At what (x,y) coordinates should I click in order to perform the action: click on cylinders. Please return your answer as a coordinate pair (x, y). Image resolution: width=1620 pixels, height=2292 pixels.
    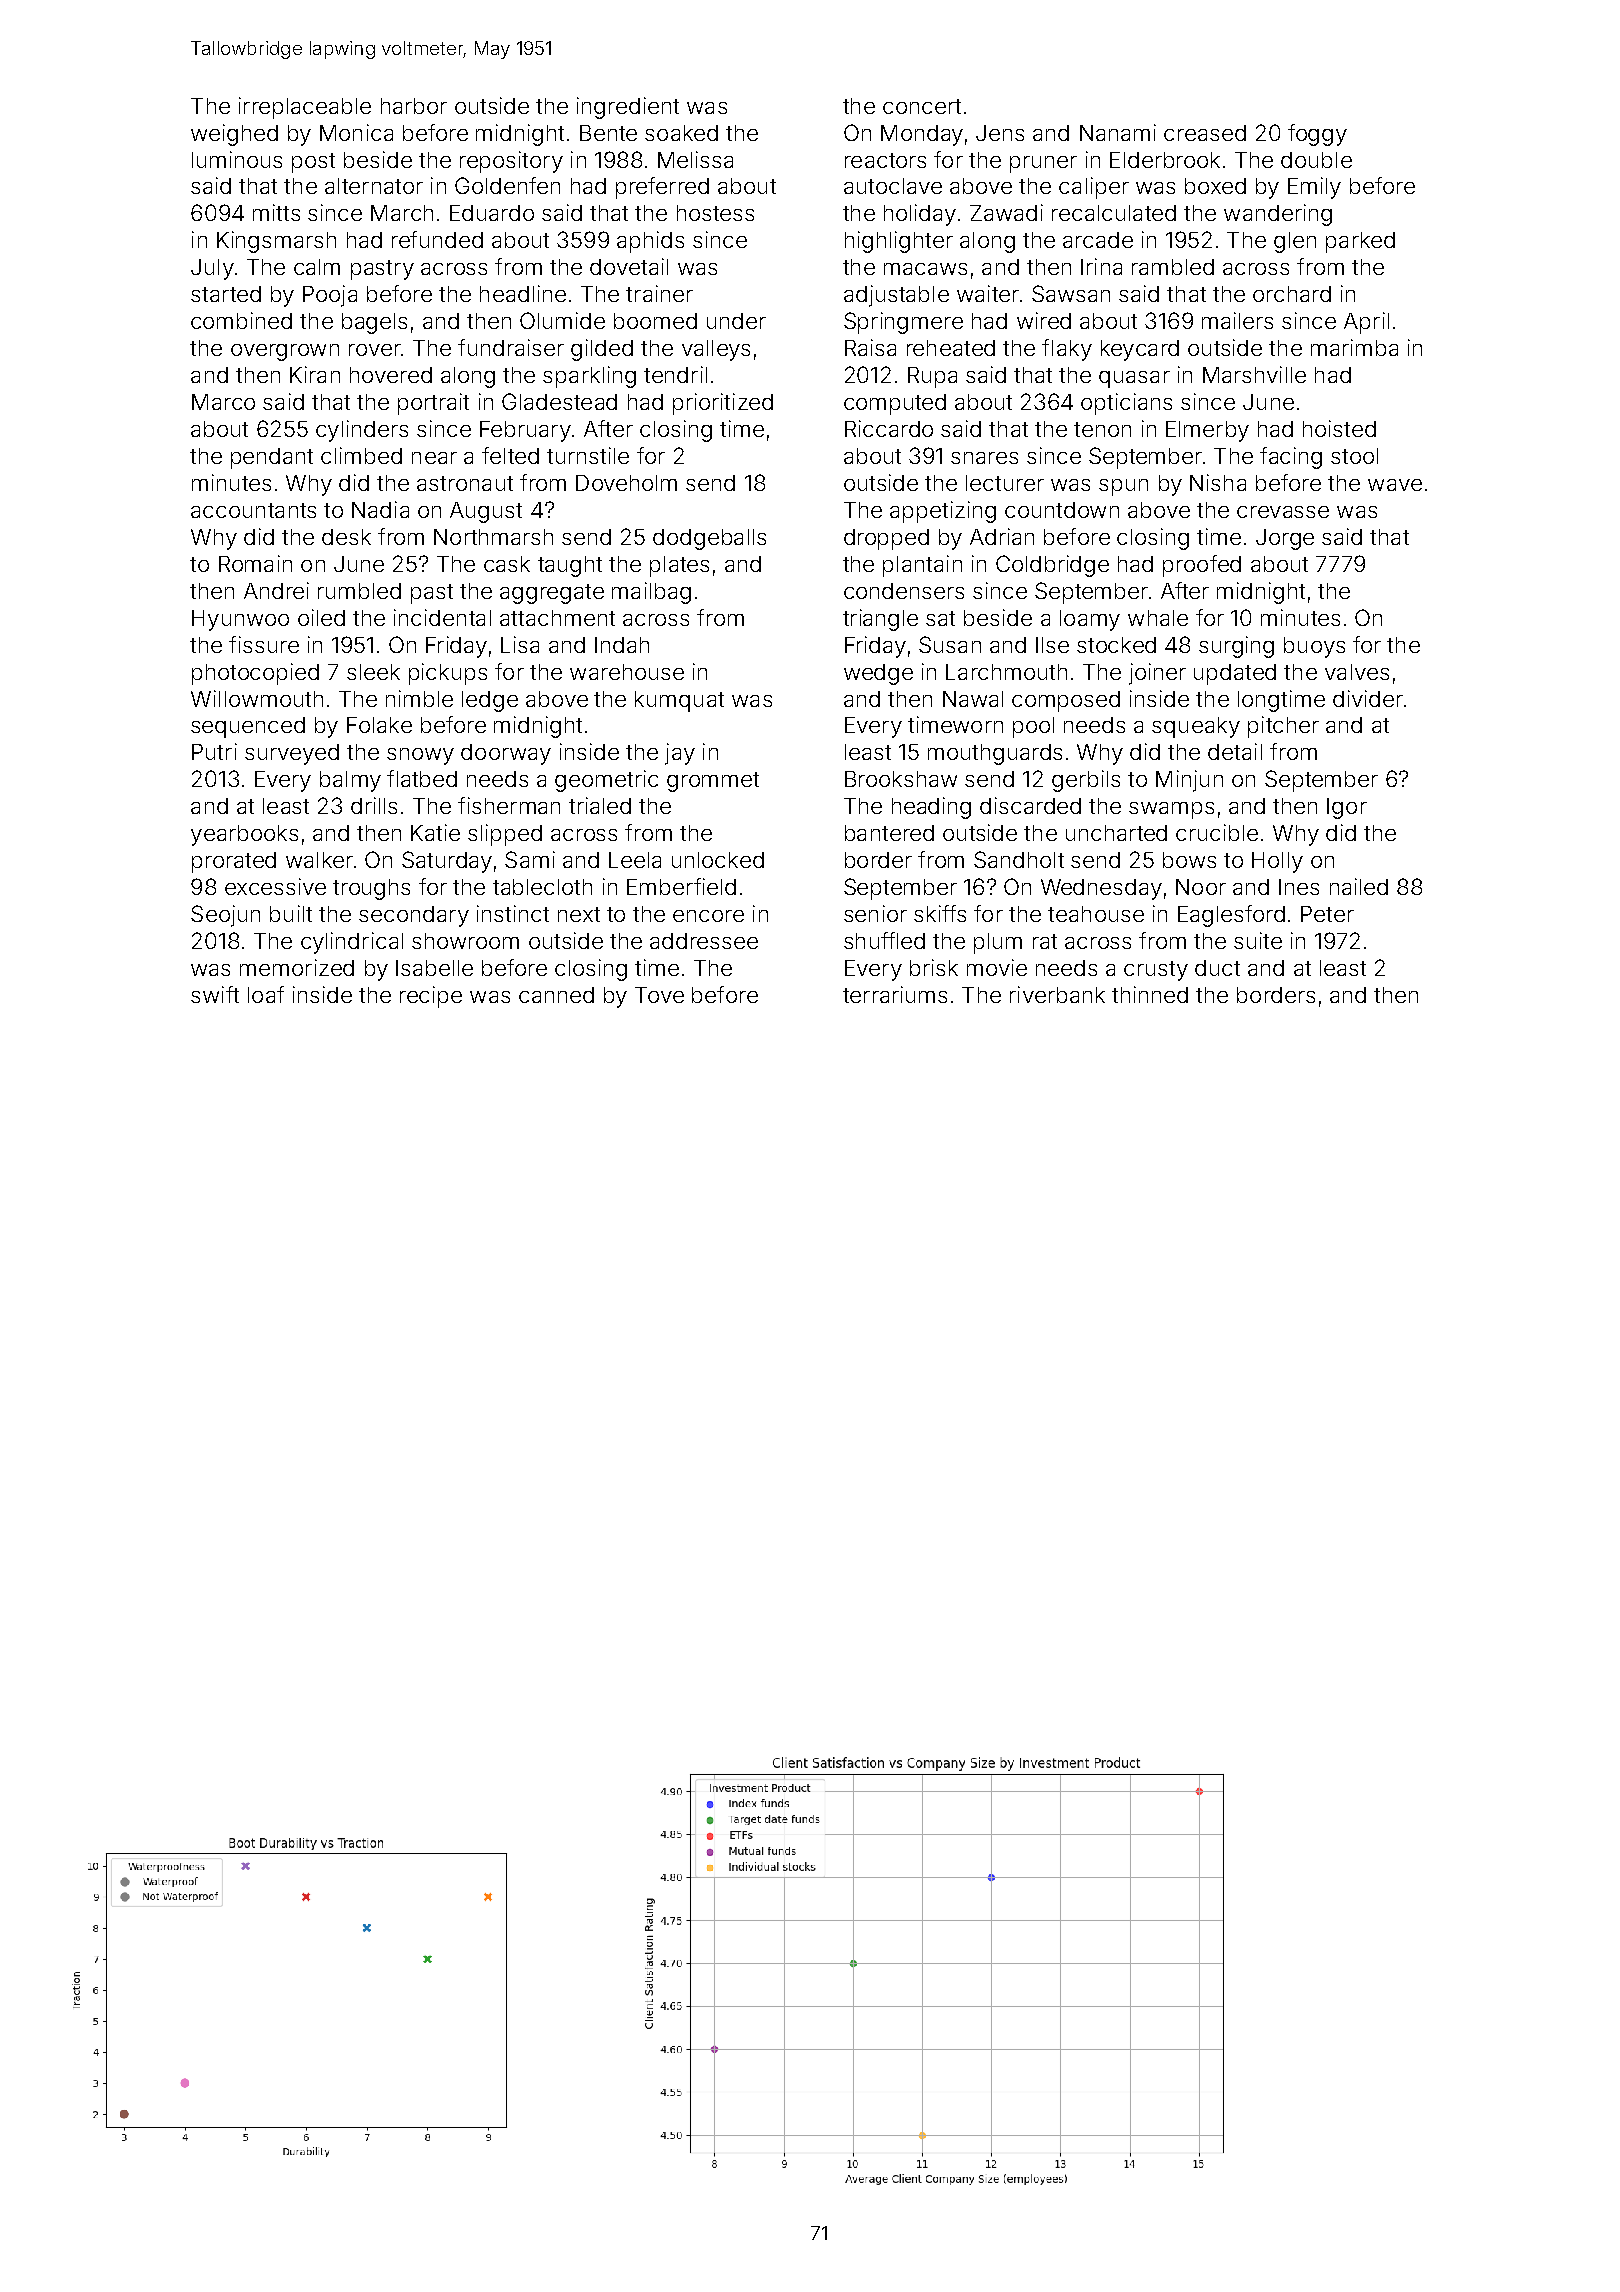
    Looking at the image, I should click on (362, 431).
